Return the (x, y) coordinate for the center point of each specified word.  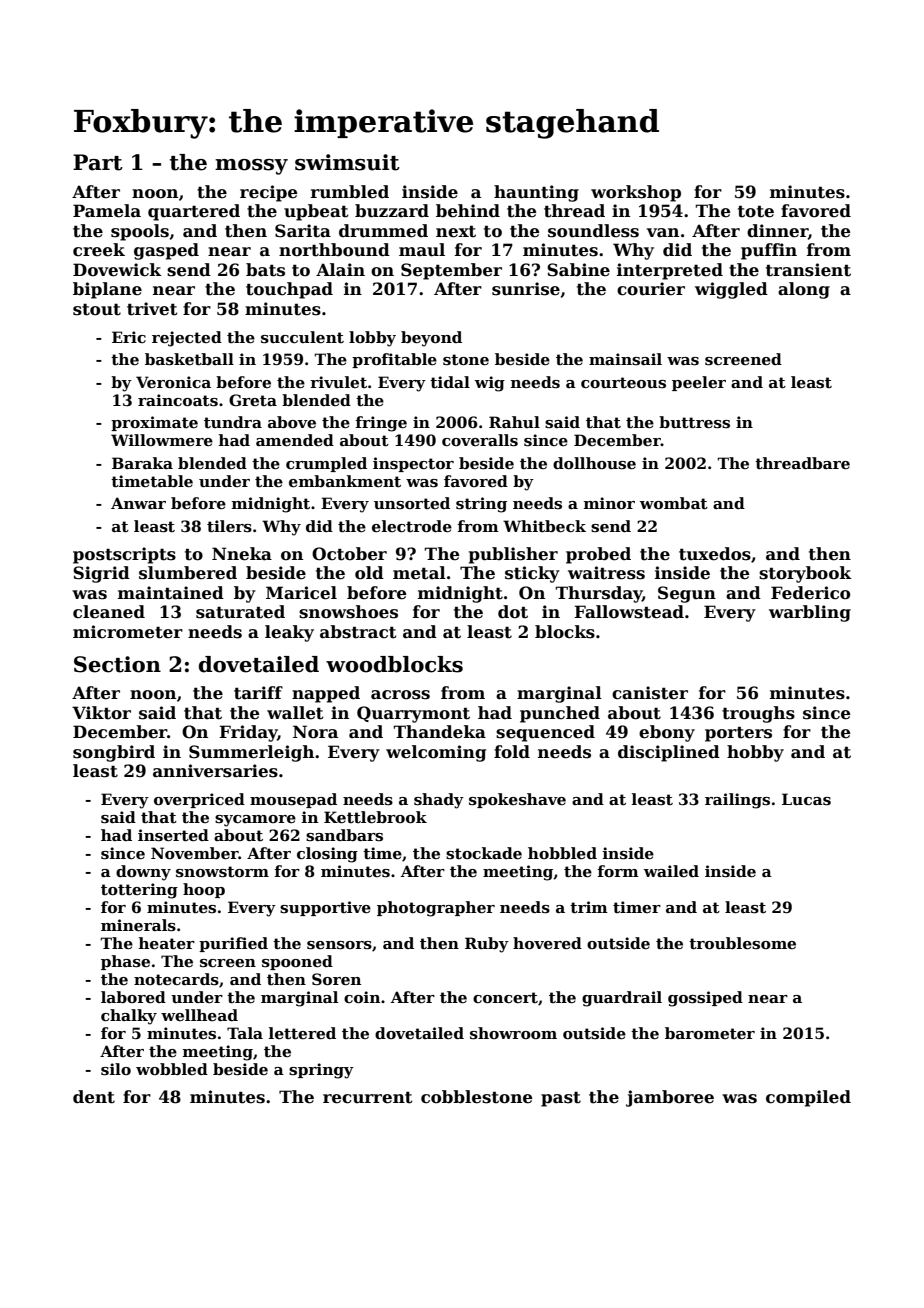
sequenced (545, 733)
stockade (484, 853)
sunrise (526, 289)
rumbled (350, 192)
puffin (769, 251)
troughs (758, 714)
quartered (194, 212)
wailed (671, 871)
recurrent (368, 1097)
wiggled (731, 290)
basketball (189, 359)
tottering (139, 891)
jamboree (670, 1098)
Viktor (101, 713)
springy (321, 1071)
